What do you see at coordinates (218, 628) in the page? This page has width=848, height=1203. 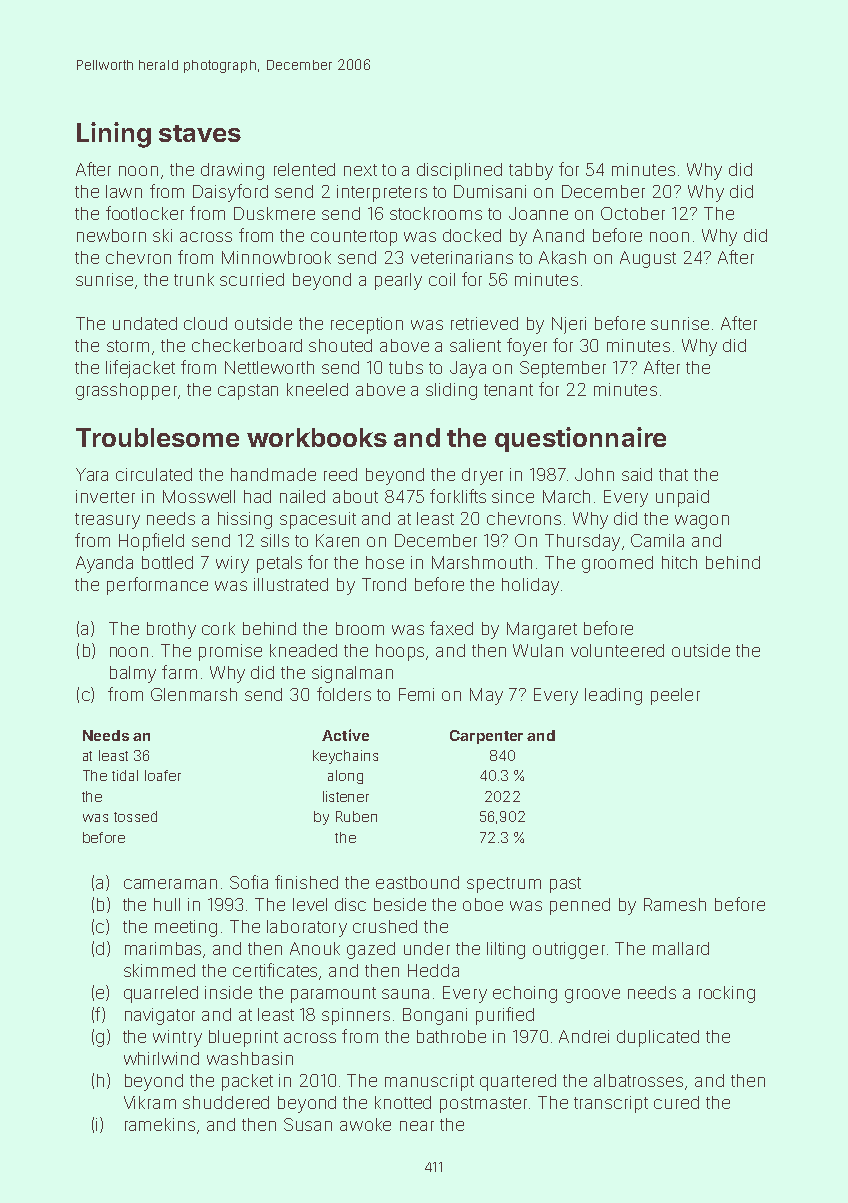 I see `cork` at bounding box center [218, 628].
